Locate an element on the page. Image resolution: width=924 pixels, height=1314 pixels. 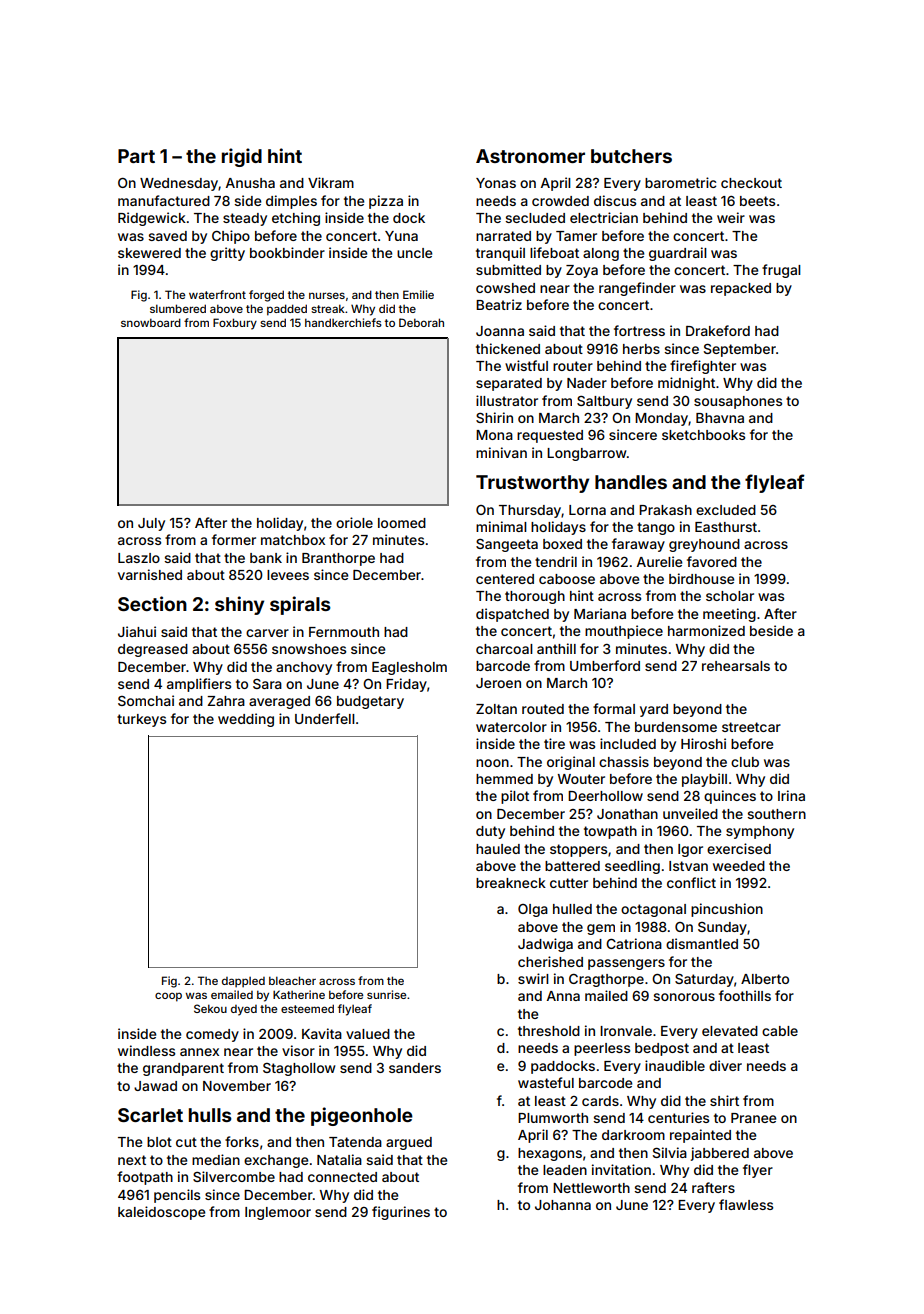
bedpost is located at coordinates (662, 1049).
